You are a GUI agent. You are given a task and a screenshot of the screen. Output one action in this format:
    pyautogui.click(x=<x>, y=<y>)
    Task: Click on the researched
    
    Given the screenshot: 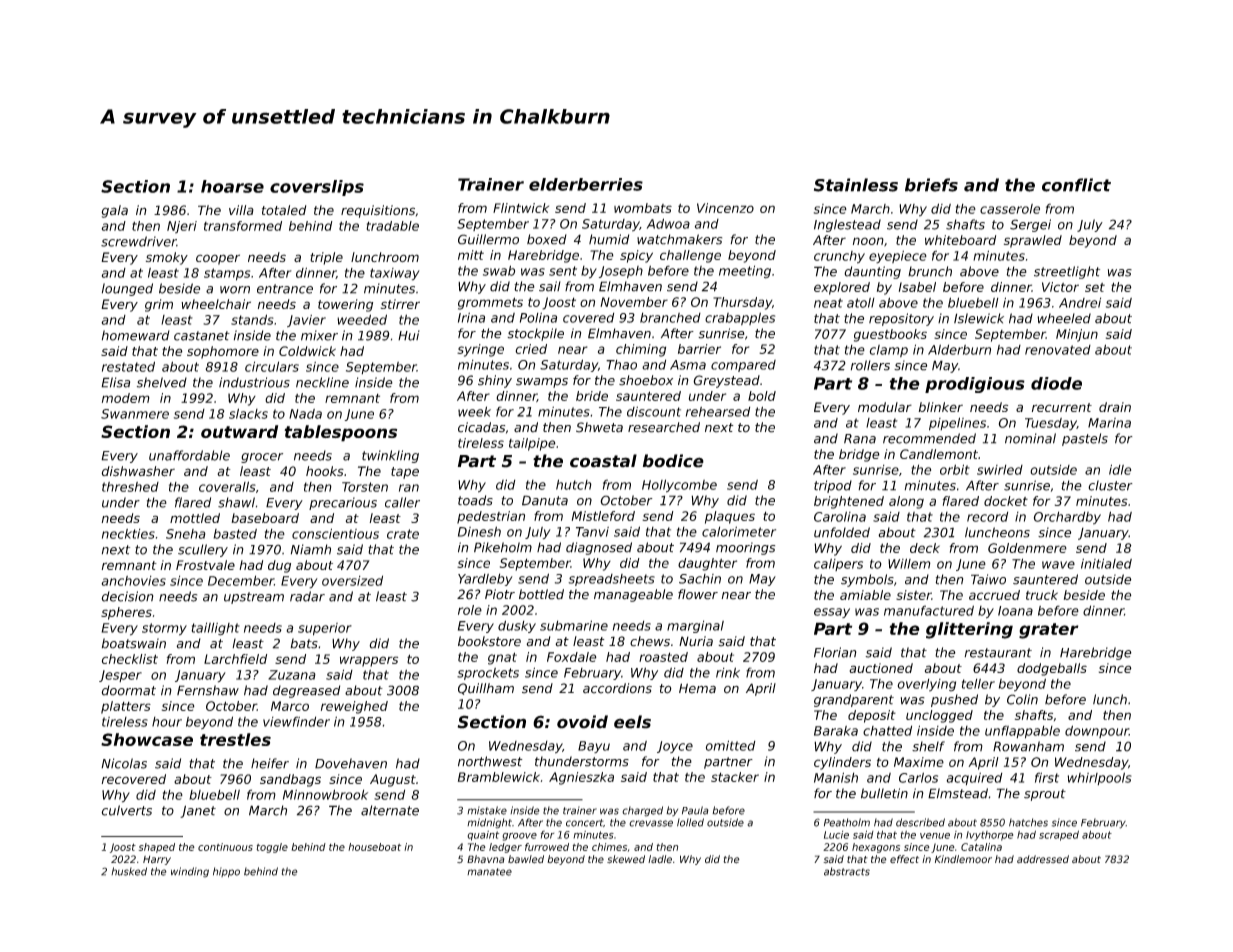 What is the action you would take?
    pyautogui.click(x=664, y=427)
